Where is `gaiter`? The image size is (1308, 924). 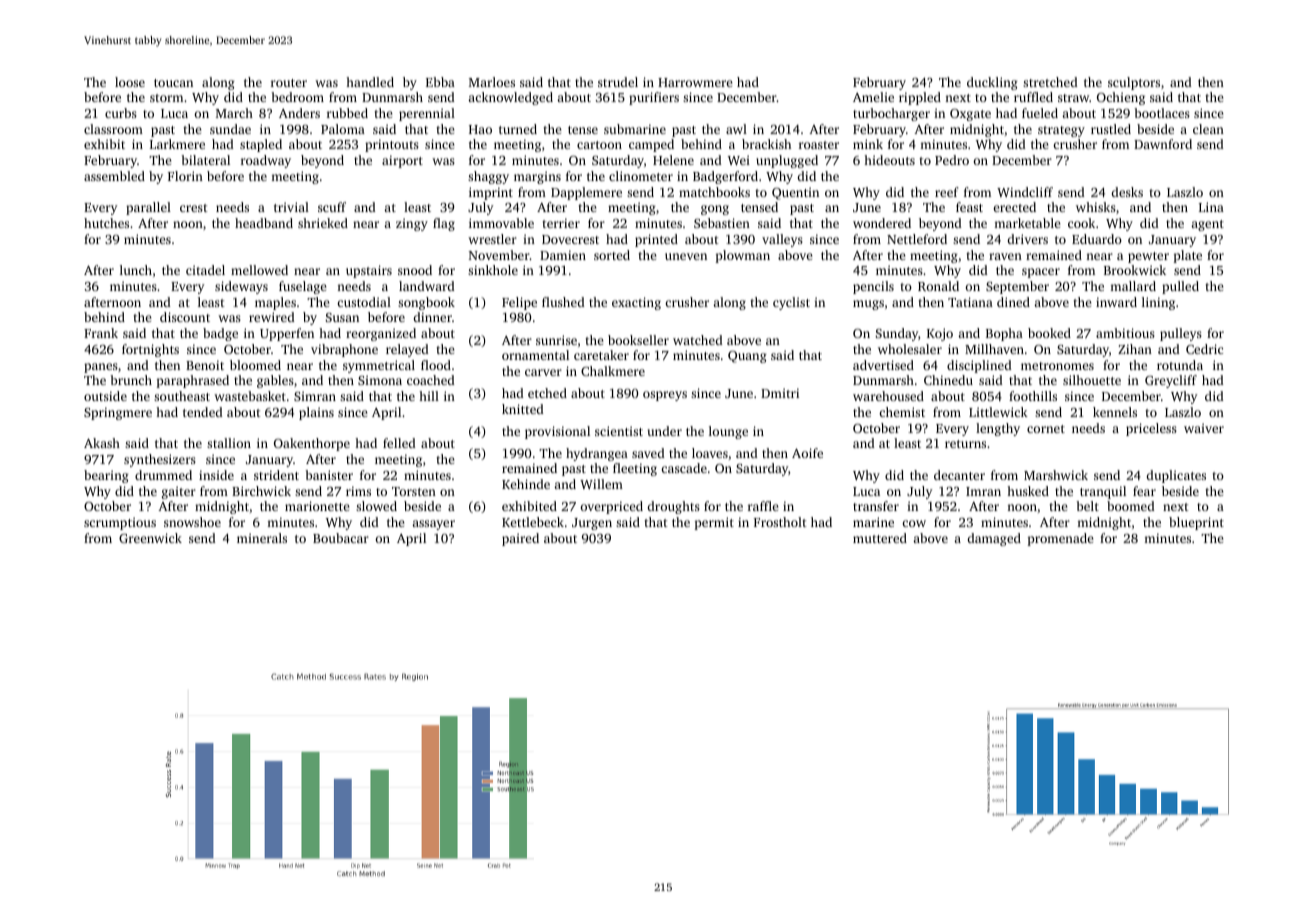
gaiter is located at coordinates (179, 492).
